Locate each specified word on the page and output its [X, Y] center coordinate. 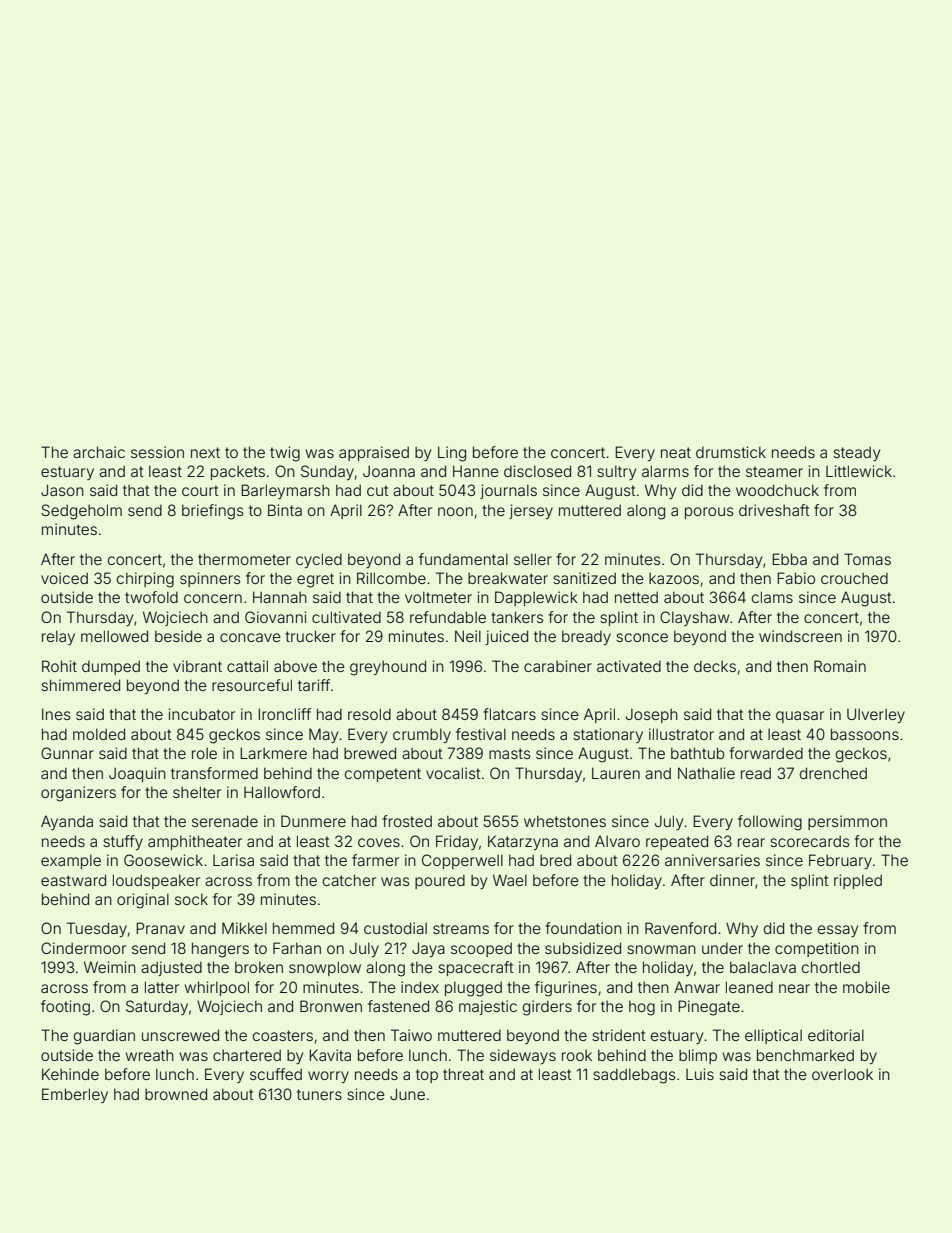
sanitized [584, 578]
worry [328, 1077]
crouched [854, 578]
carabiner [558, 666]
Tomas [867, 559]
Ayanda [67, 822]
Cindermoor [83, 948]
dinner [732, 880]
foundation [583, 928]
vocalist [453, 773]
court [200, 490]
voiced [64, 578]
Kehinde [70, 1074]
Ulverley [876, 715]
